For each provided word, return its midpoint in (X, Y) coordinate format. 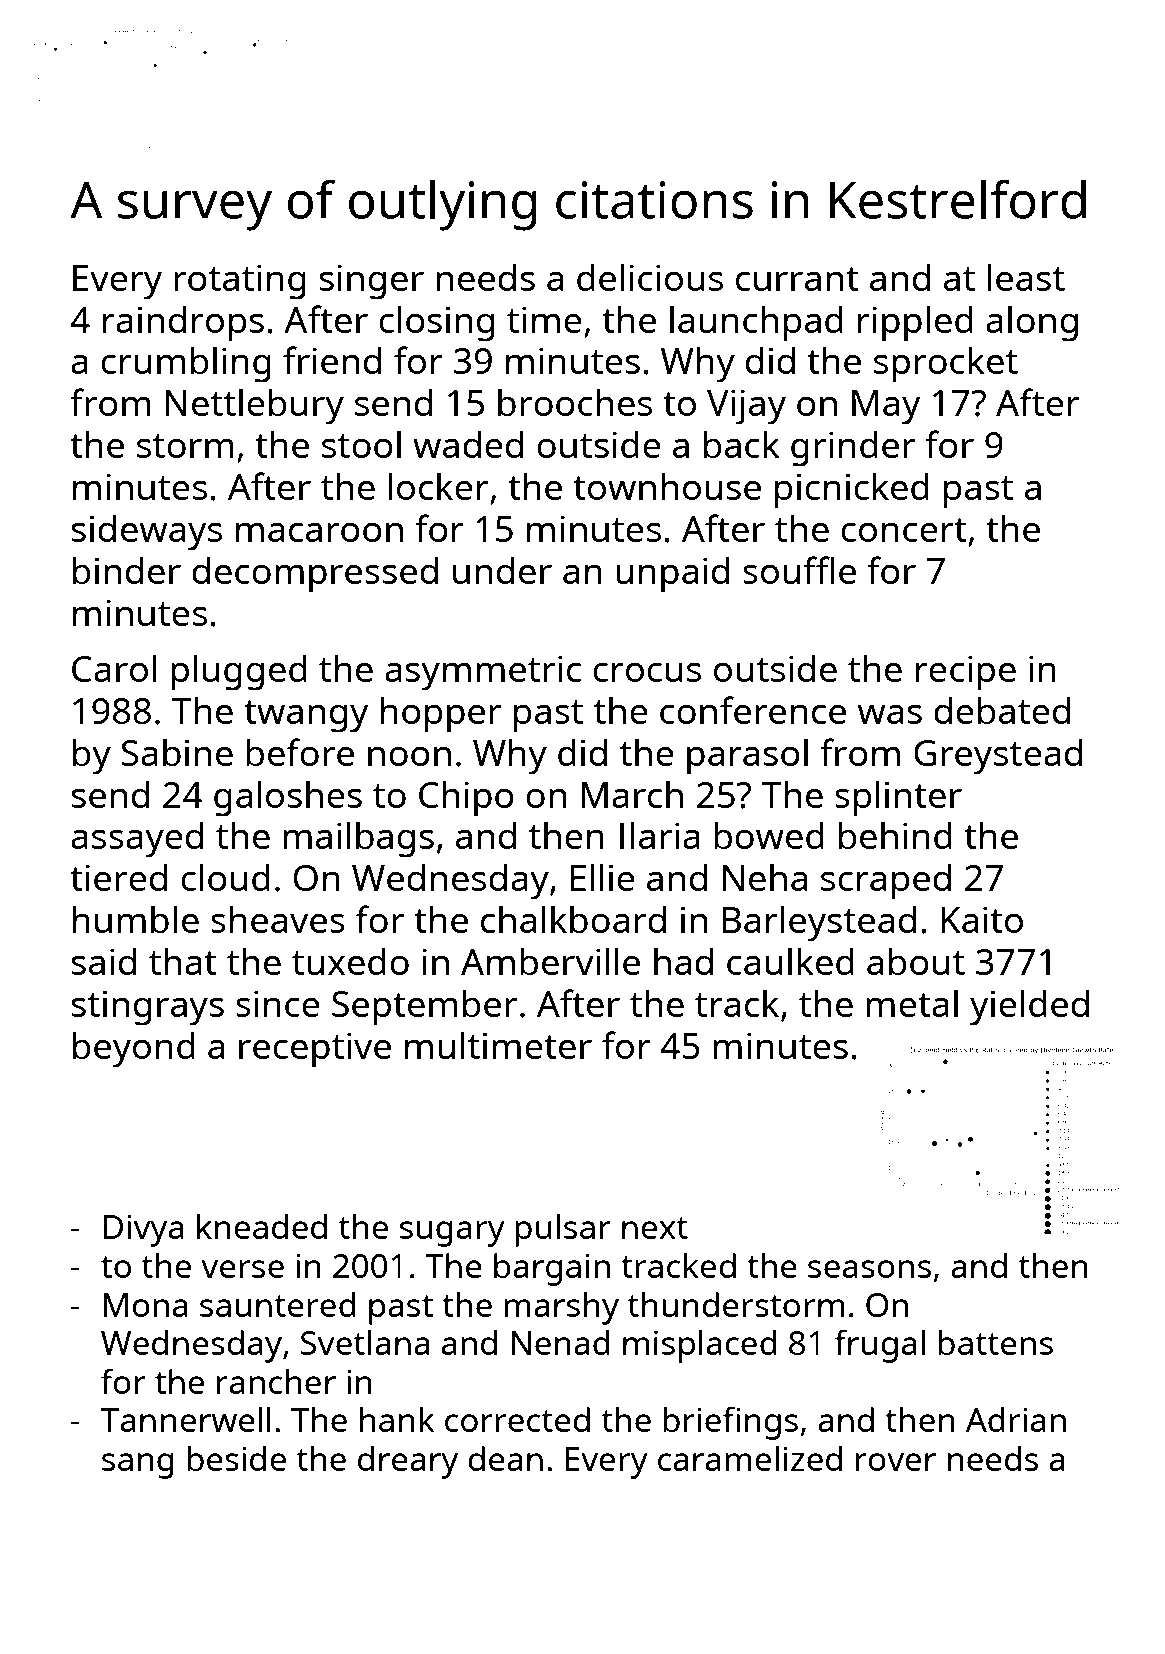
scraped (886, 882)
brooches (575, 402)
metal (912, 1003)
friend (332, 360)
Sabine (177, 752)
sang (138, 1466)
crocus (647, 672)
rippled (915, 323)
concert (904, 530)
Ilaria (660, 835)
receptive (315, 1050)
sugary (452, 1234)
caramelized (750, 1458)
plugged (239, 672)
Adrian (1016, 1419)
